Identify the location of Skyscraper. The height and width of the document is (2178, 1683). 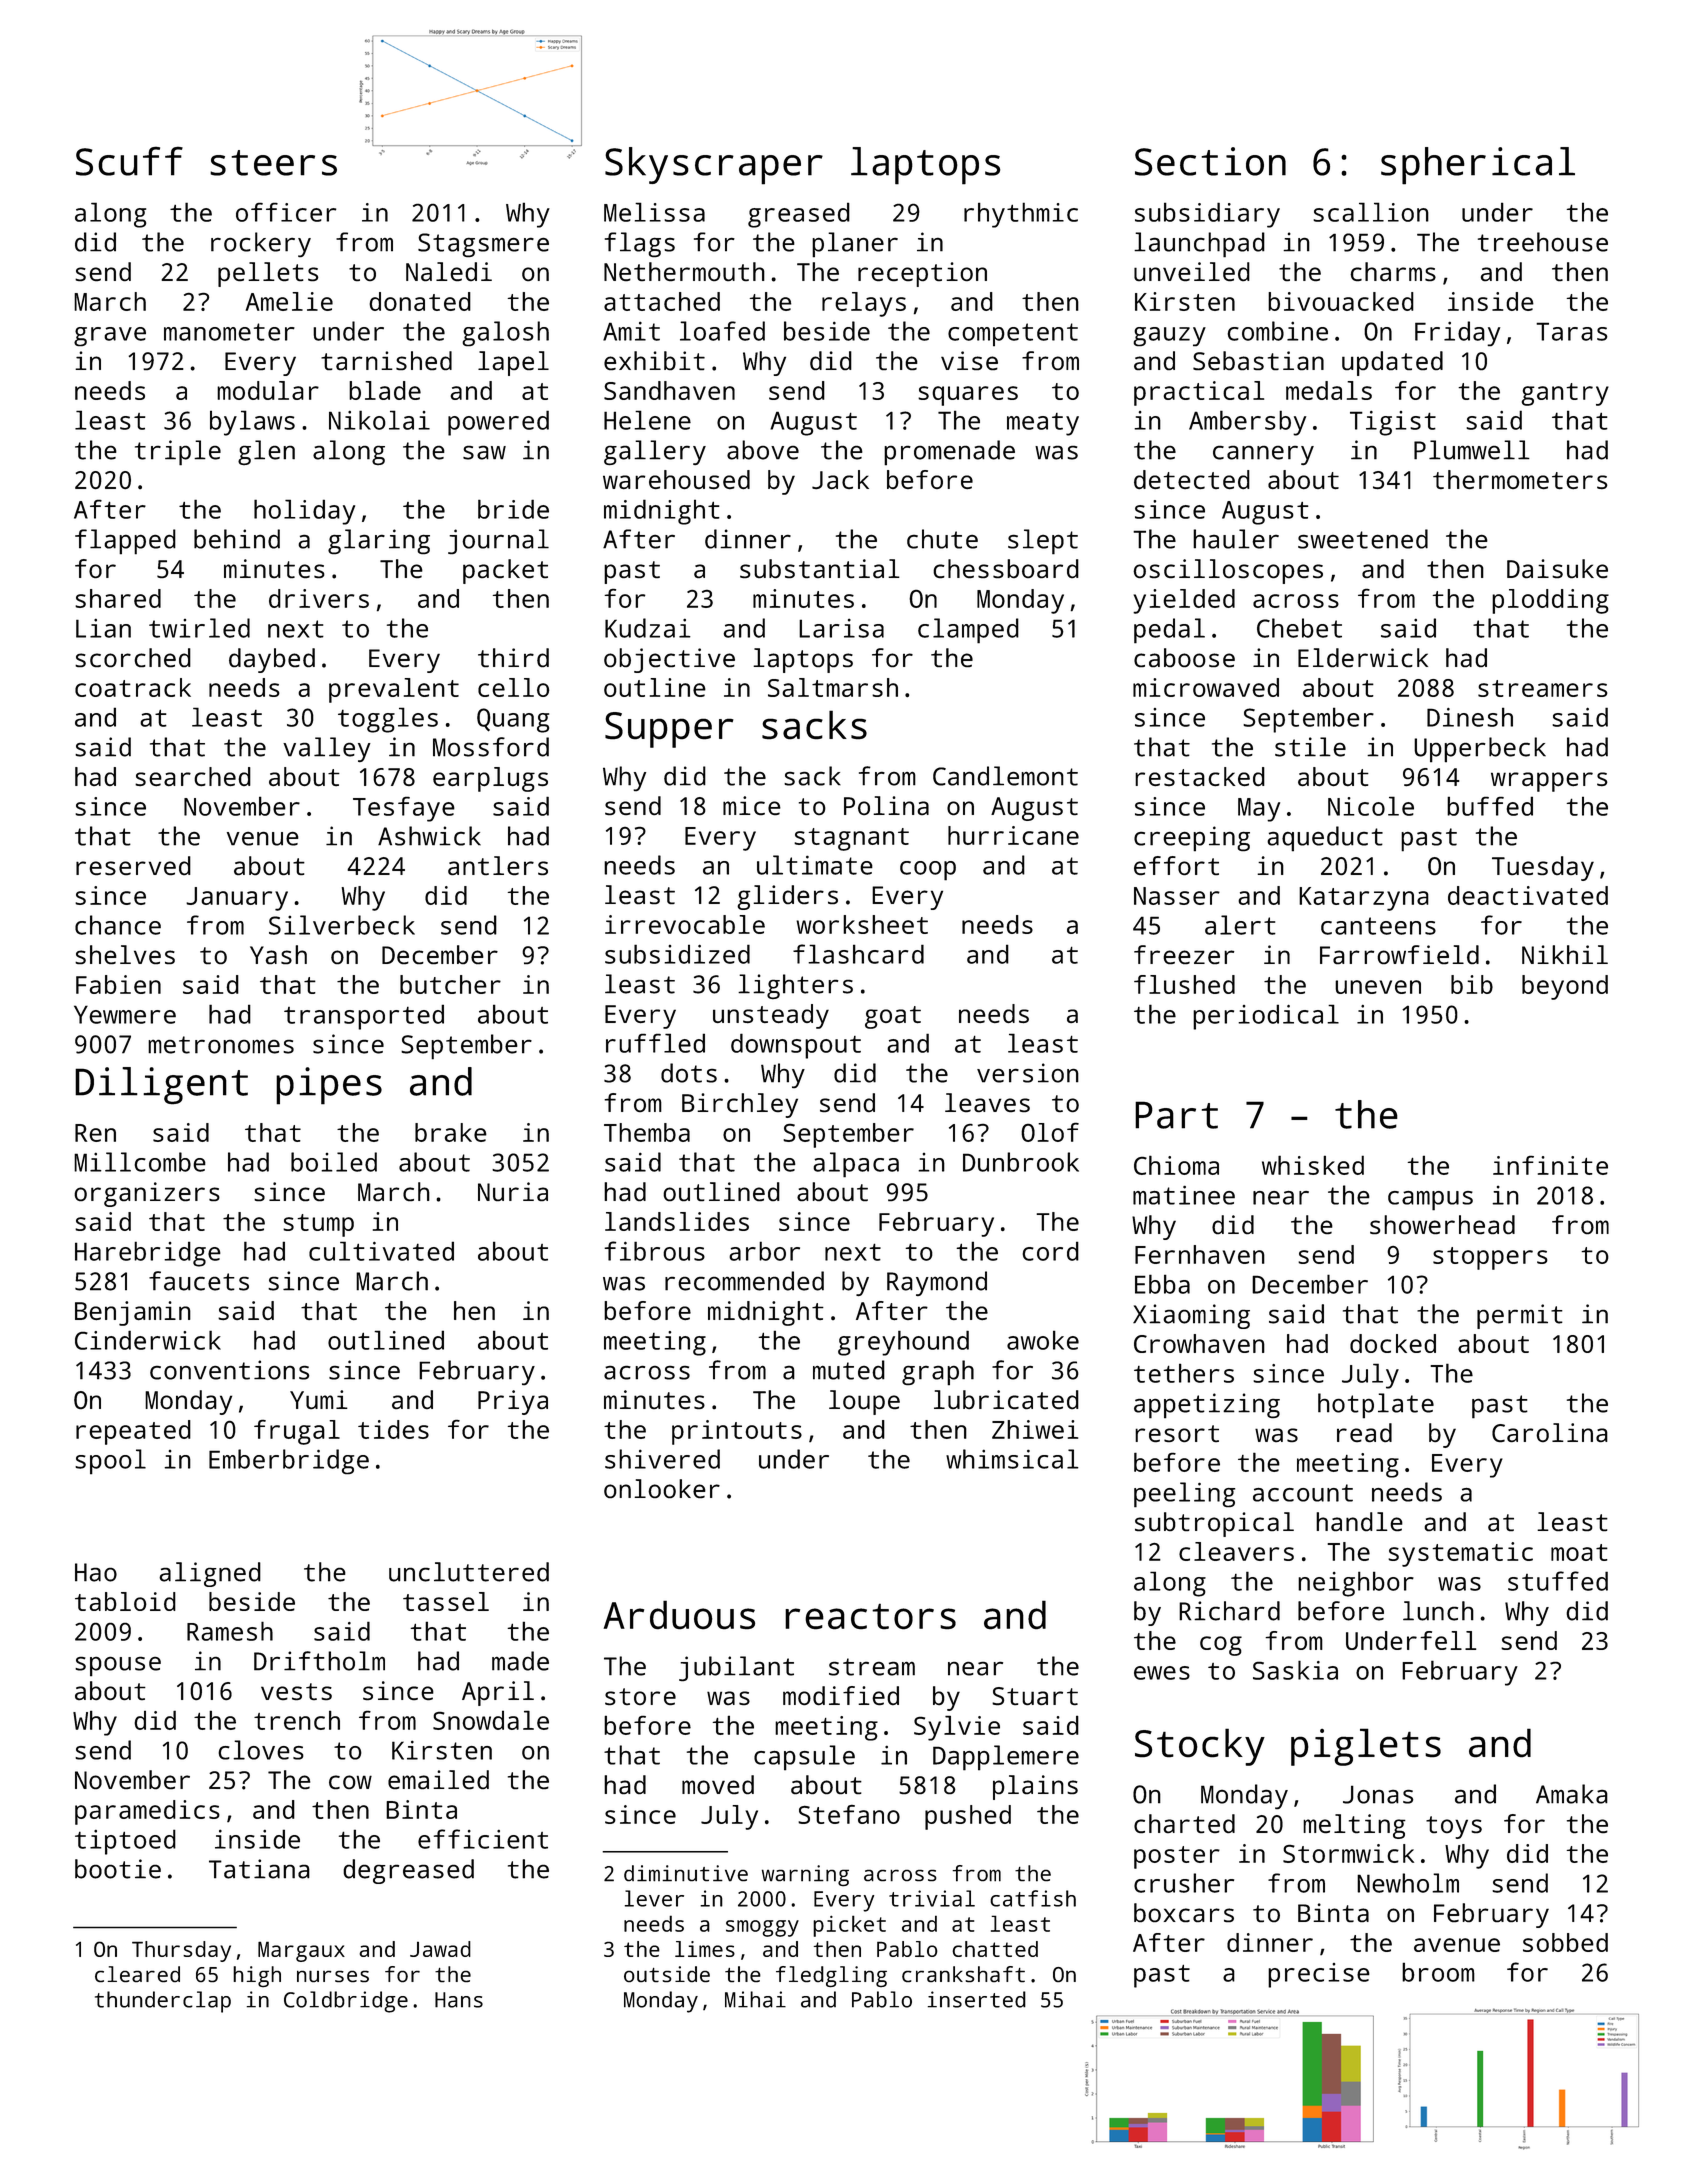
(714, 166).
